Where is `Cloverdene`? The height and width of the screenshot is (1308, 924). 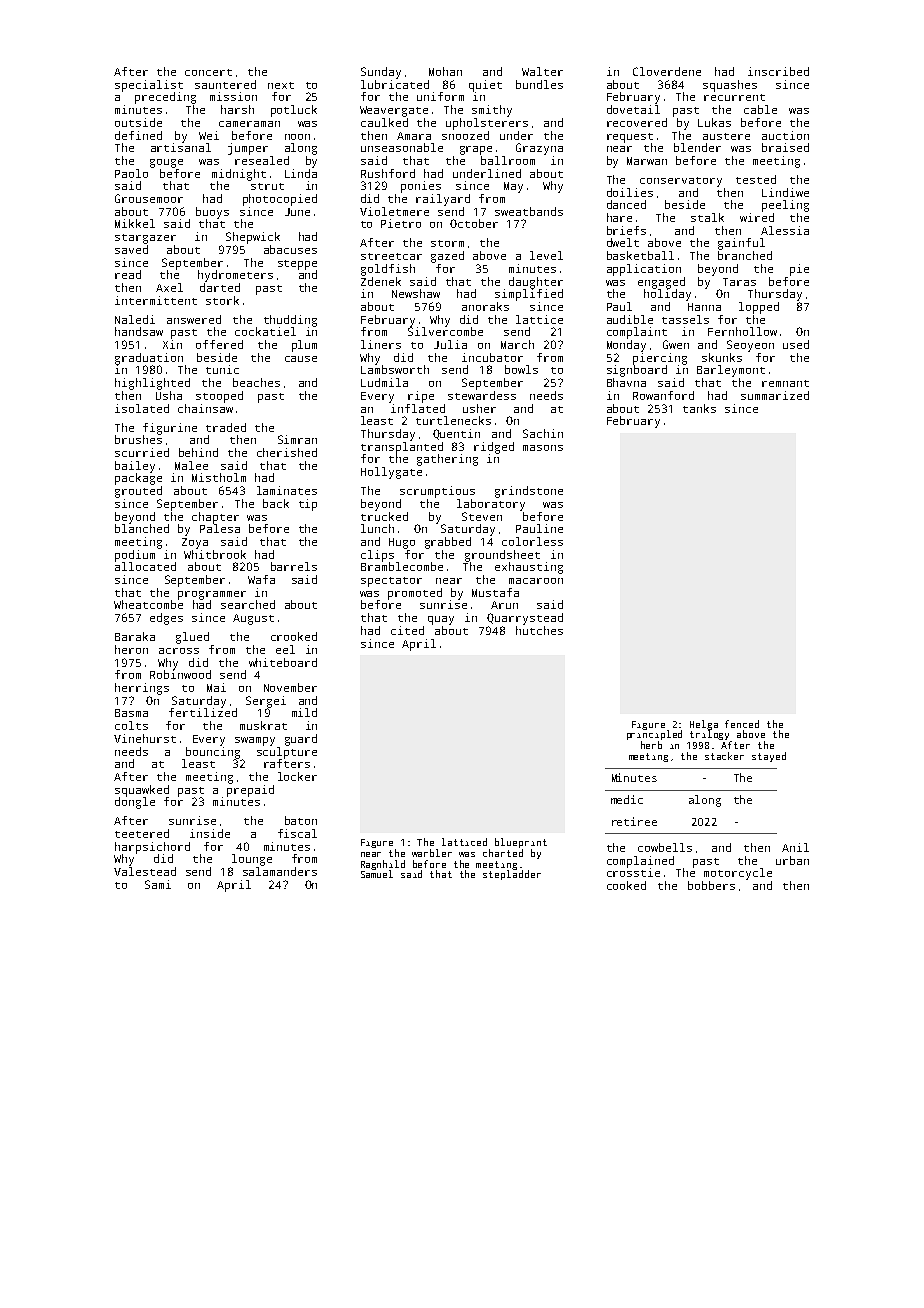
Cloverdene is located at coordinates (667, 71).
